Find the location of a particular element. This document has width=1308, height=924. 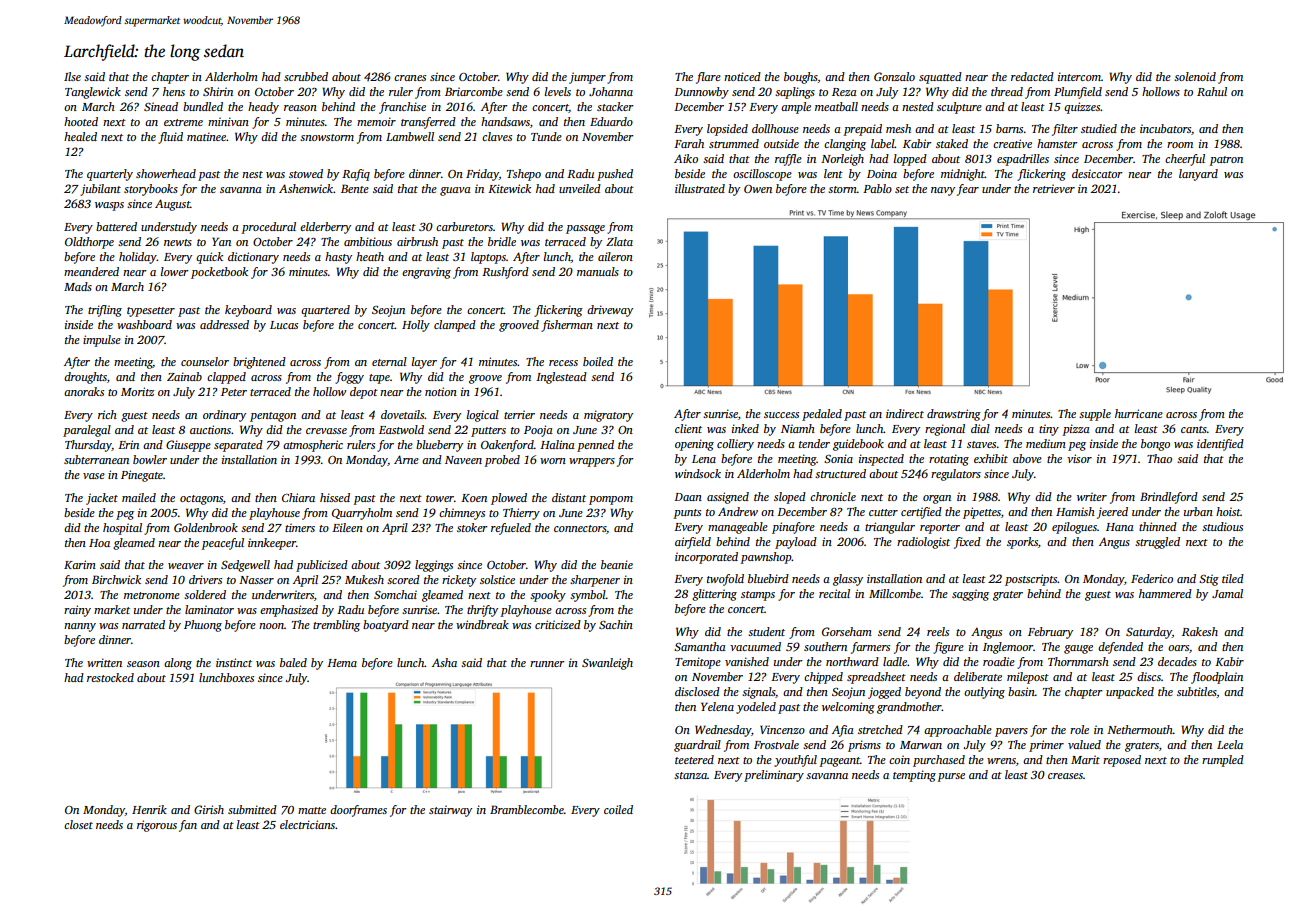

typesetter is located at coordinates (151, 312).
